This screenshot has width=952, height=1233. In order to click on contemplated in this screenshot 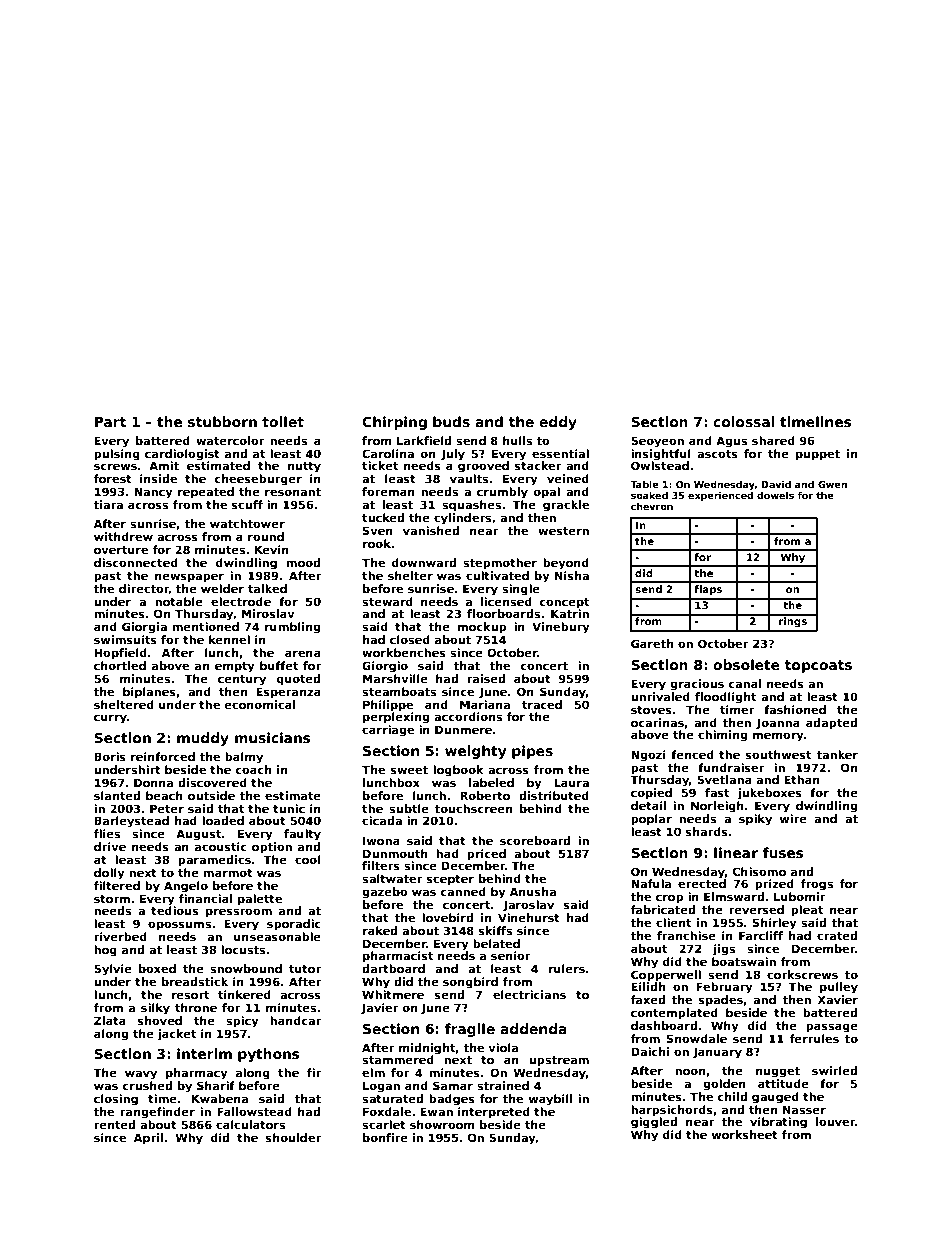, I will do `click(674, 1014)`.
